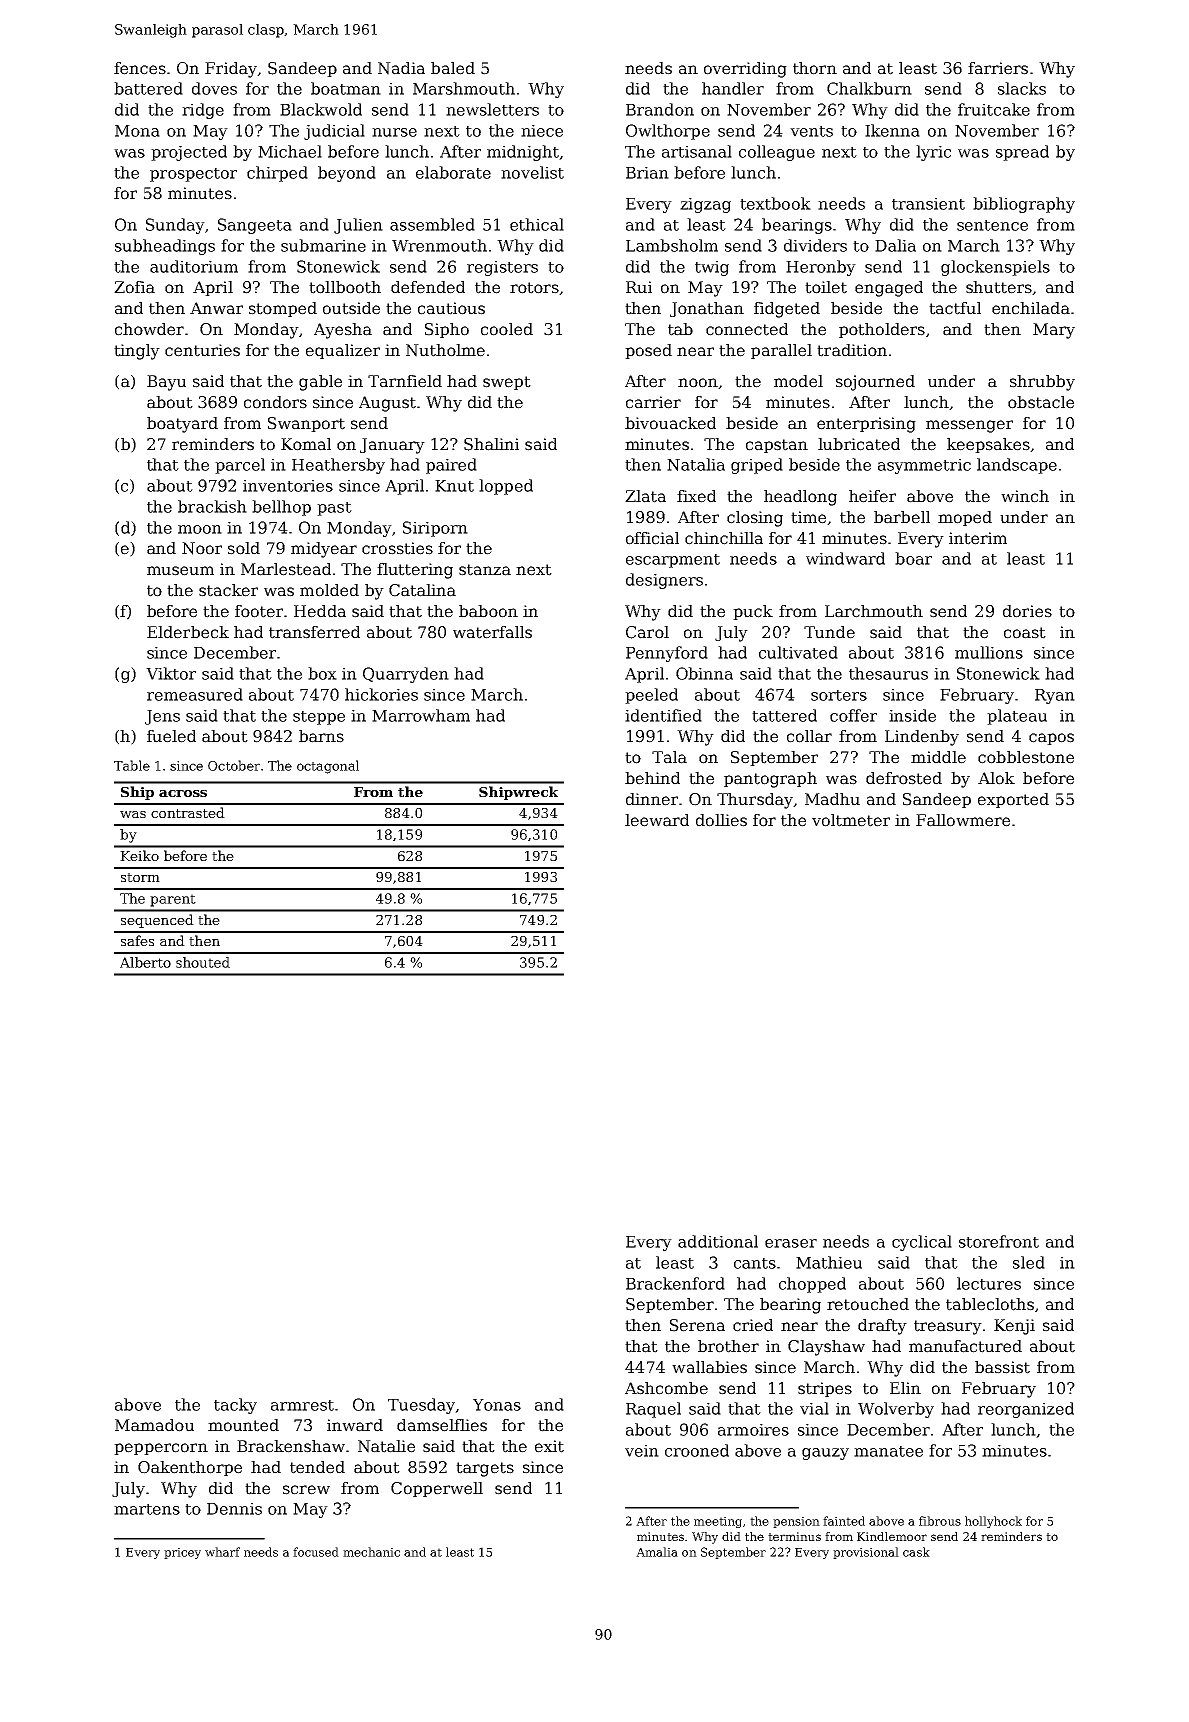  What do you see at coordinates (182, 1553) in the screenshot?
I see `pricey` at bounding box center [182, 1553].
